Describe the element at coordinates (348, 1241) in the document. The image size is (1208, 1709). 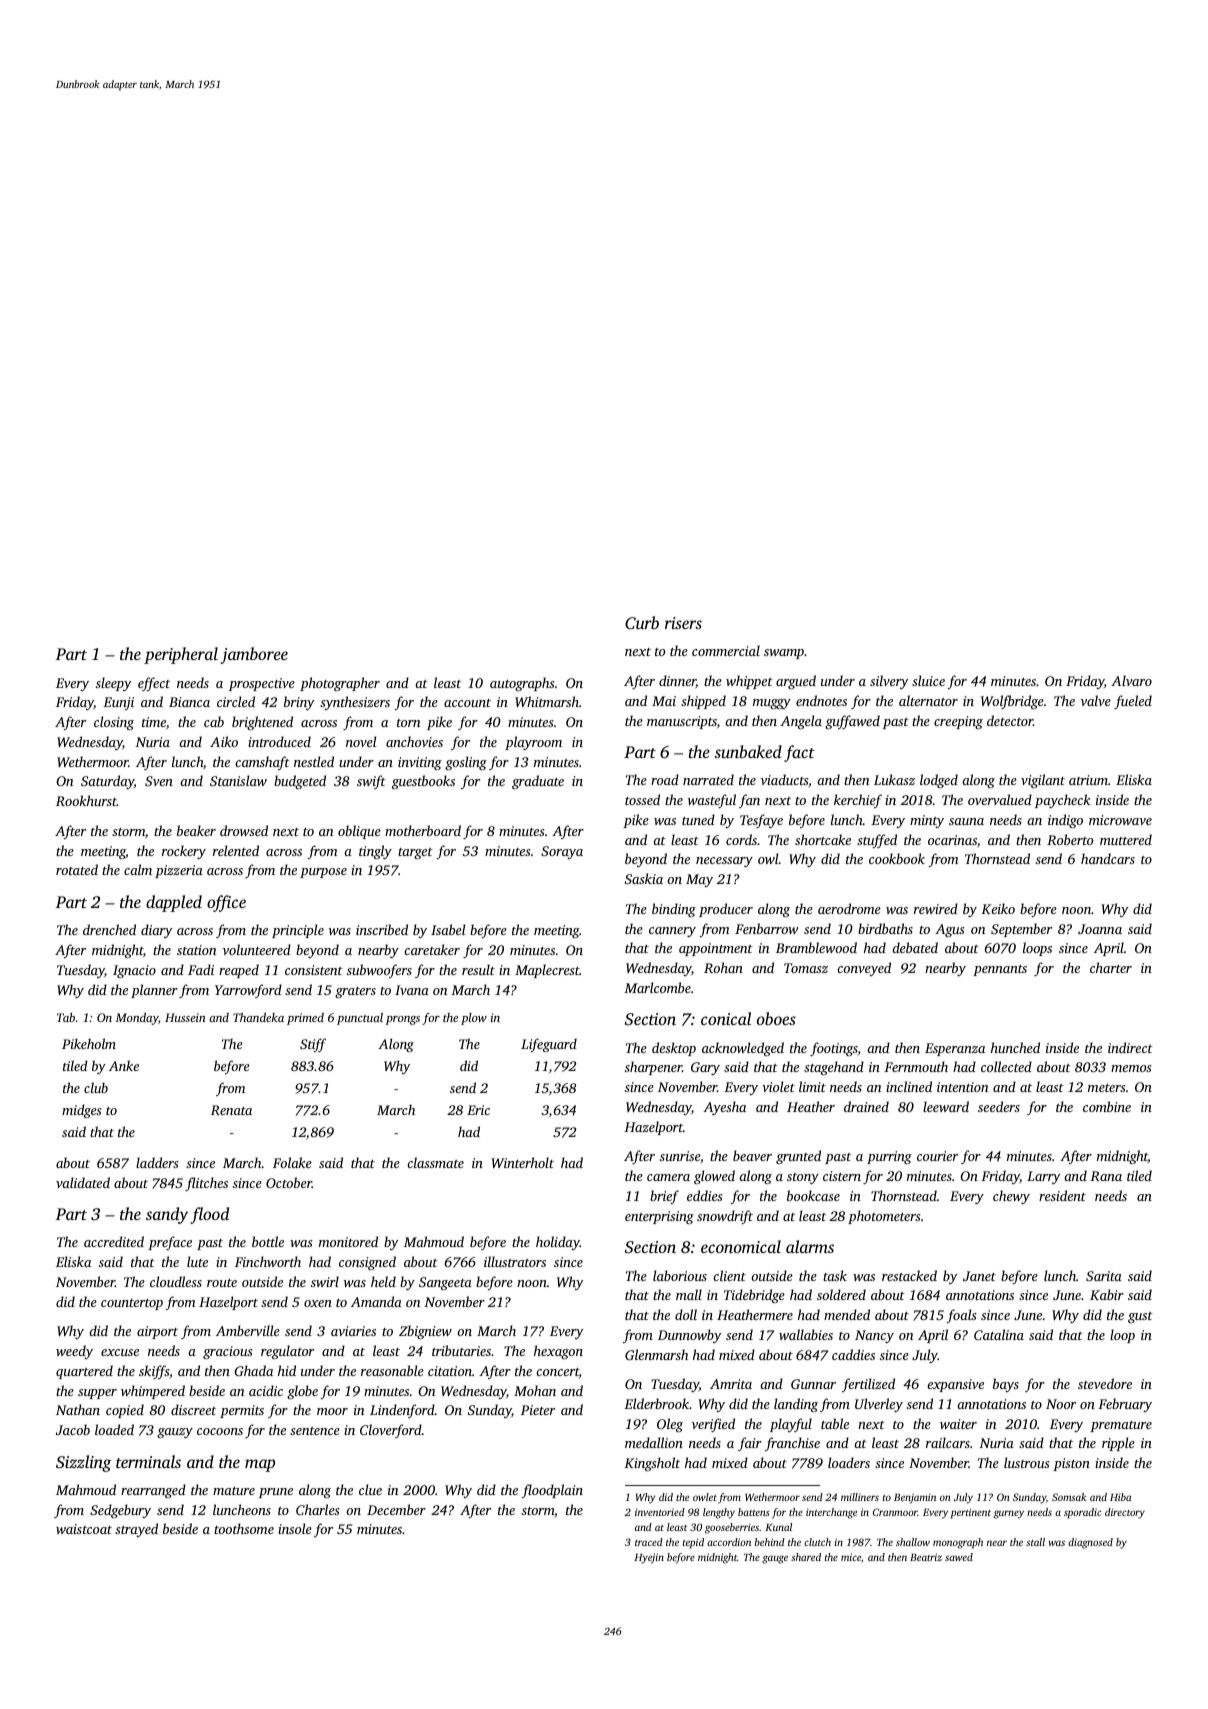
I see `monitored` at that location.
